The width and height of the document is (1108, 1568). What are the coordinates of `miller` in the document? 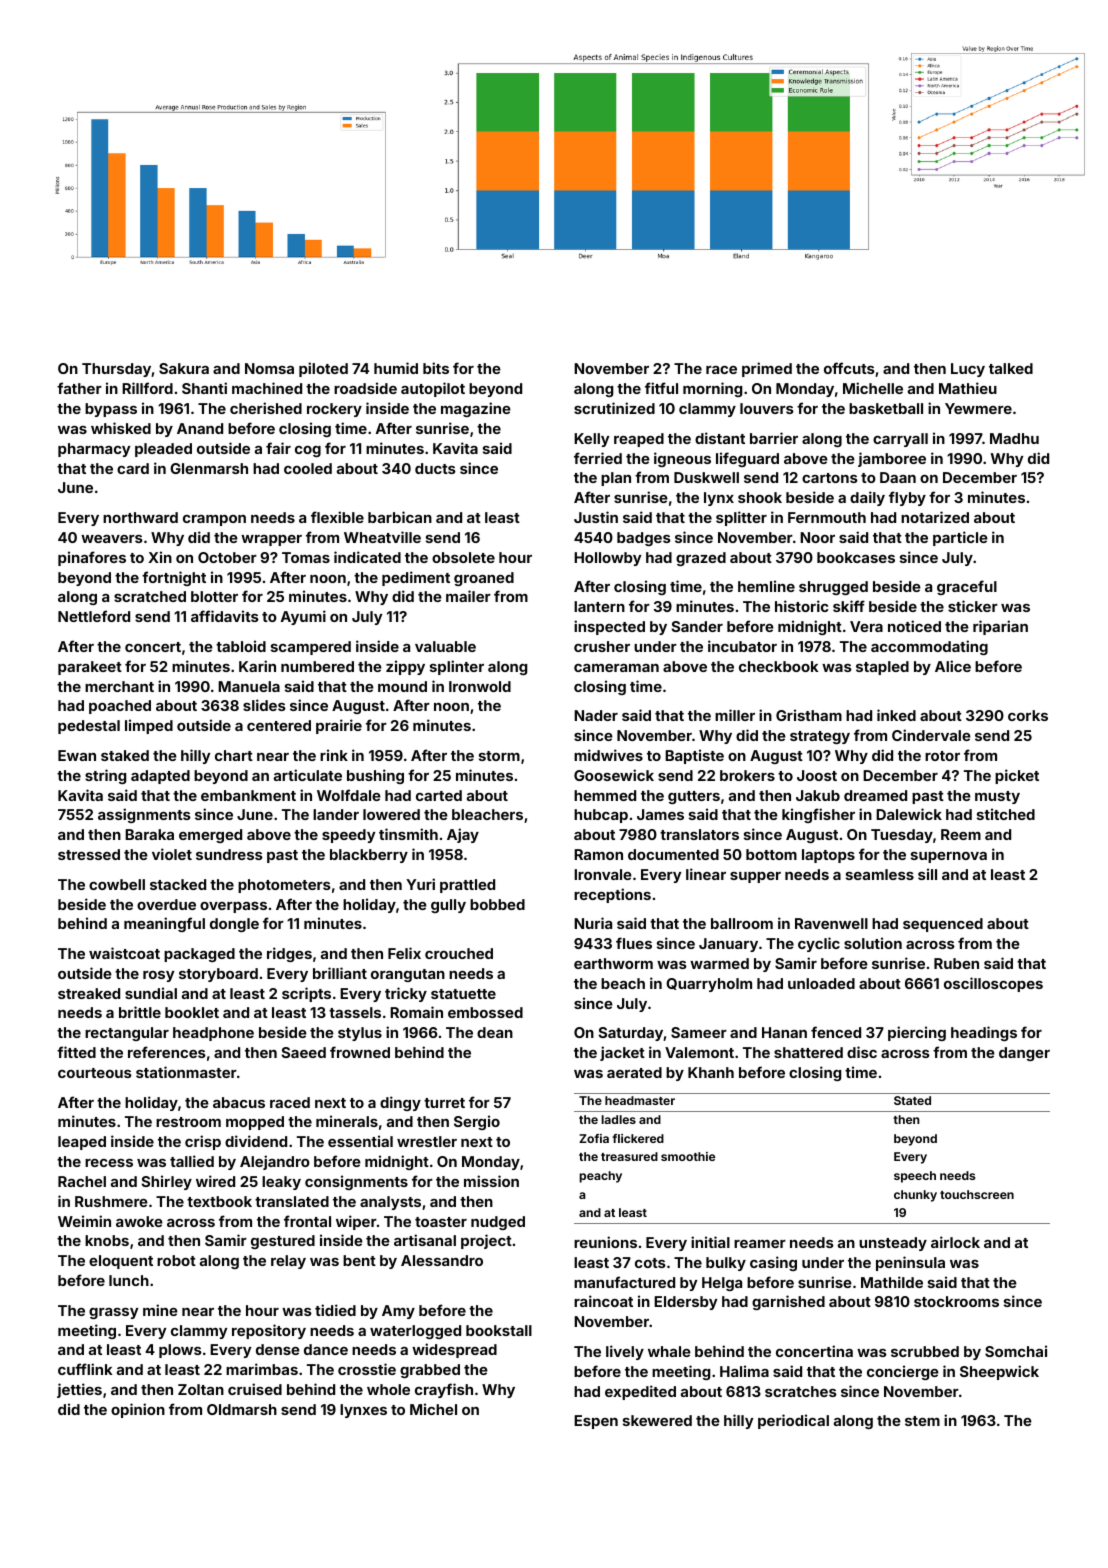 It's located at (735, 715).
